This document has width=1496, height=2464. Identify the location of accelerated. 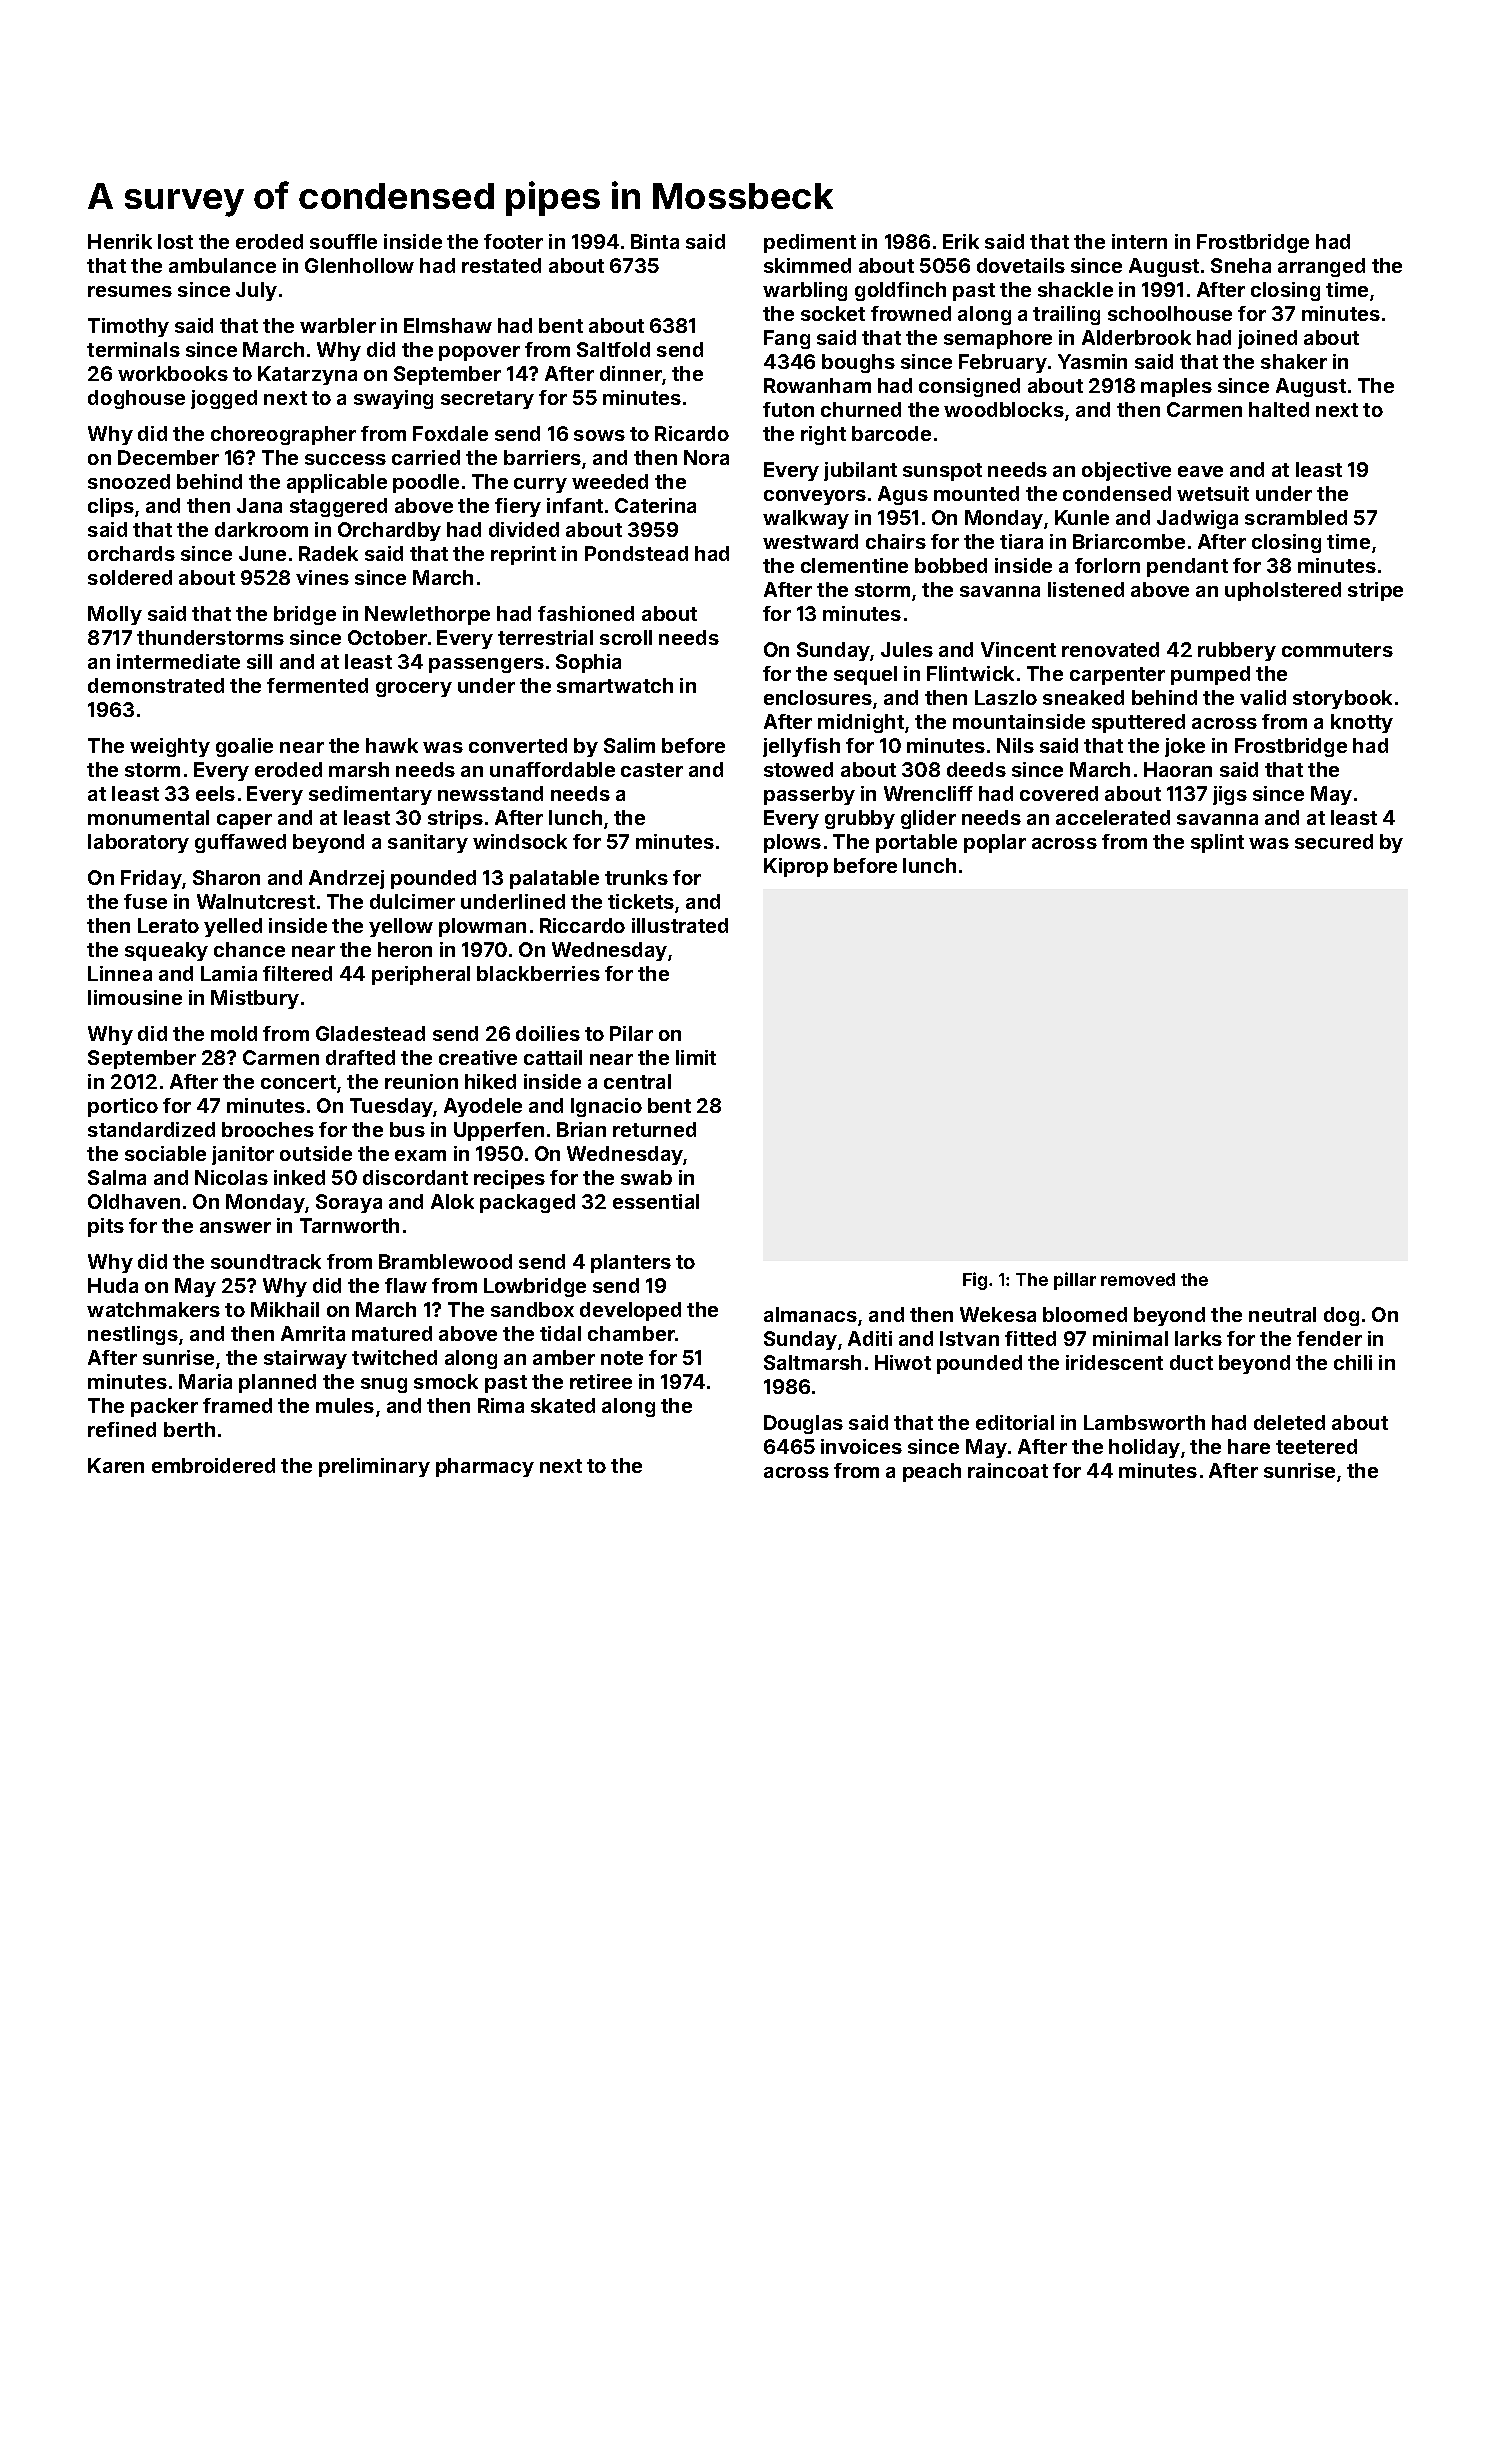
(1113, 817).
